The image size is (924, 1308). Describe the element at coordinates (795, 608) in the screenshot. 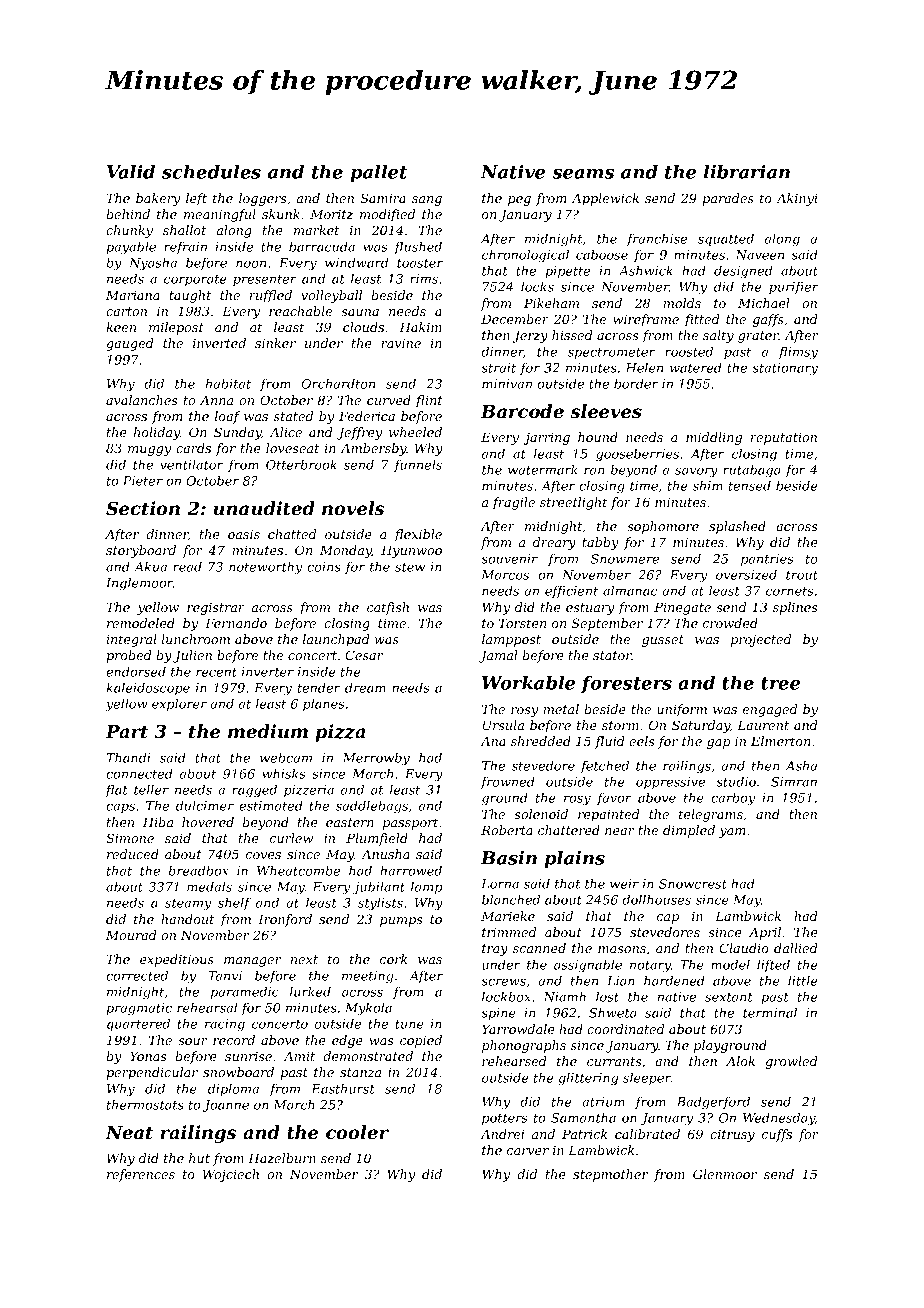

I see `splines` at that location.
